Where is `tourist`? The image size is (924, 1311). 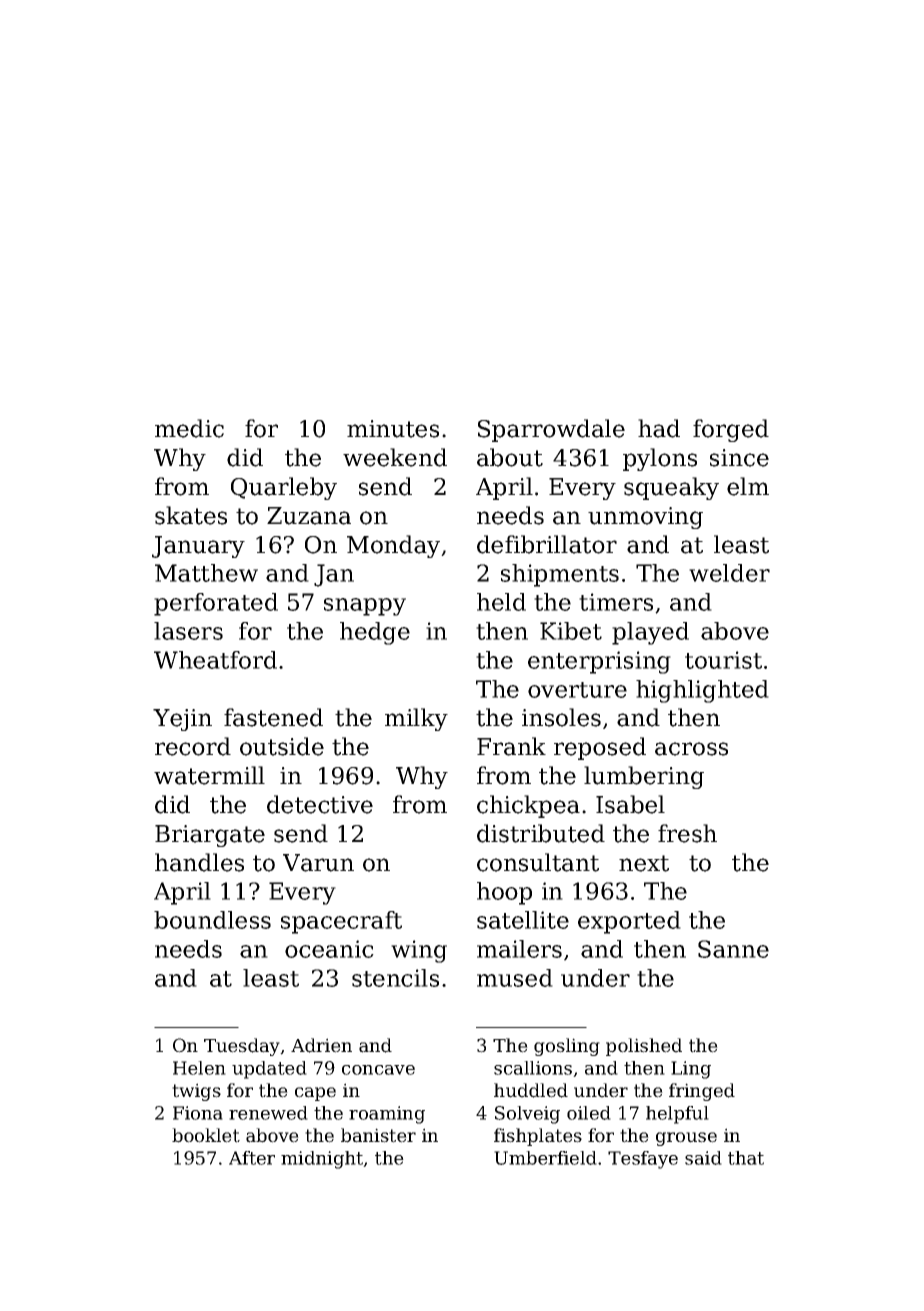
tourist is located at coordinates (723, 660).
